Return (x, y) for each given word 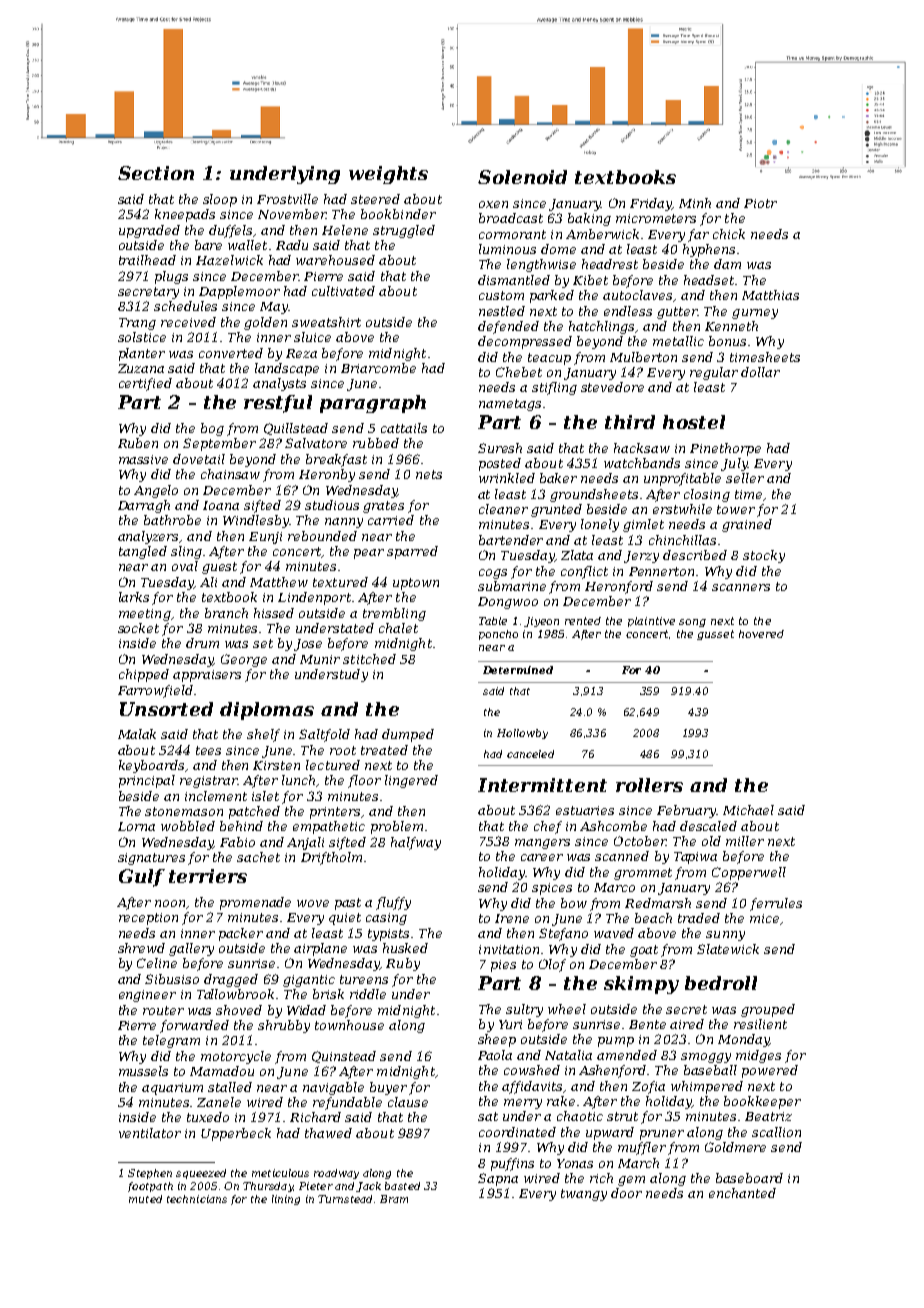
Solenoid (522, 177)
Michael (748, 810)
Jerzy (641, 557)
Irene (512, 918)
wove (313, 903)
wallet (247, 245)
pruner (662, 1135)
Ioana (221, 505)
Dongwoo (508, 603)
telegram (171, 1041)
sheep (497, 1040)
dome (558, 249)
